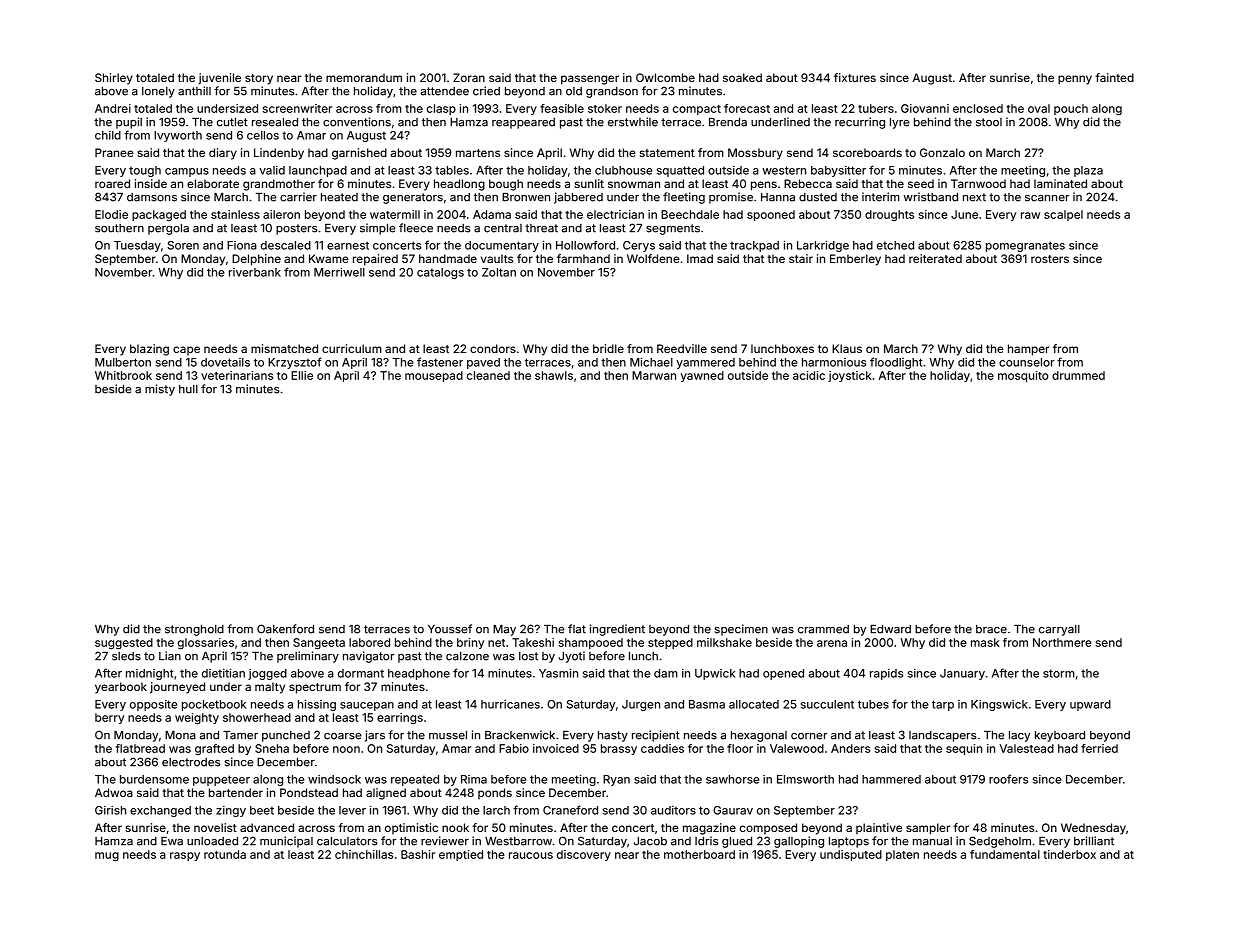  What do you see at coordinates (113, 108) in the document?
I see `Andrei` at bounding box center [113, 108].
